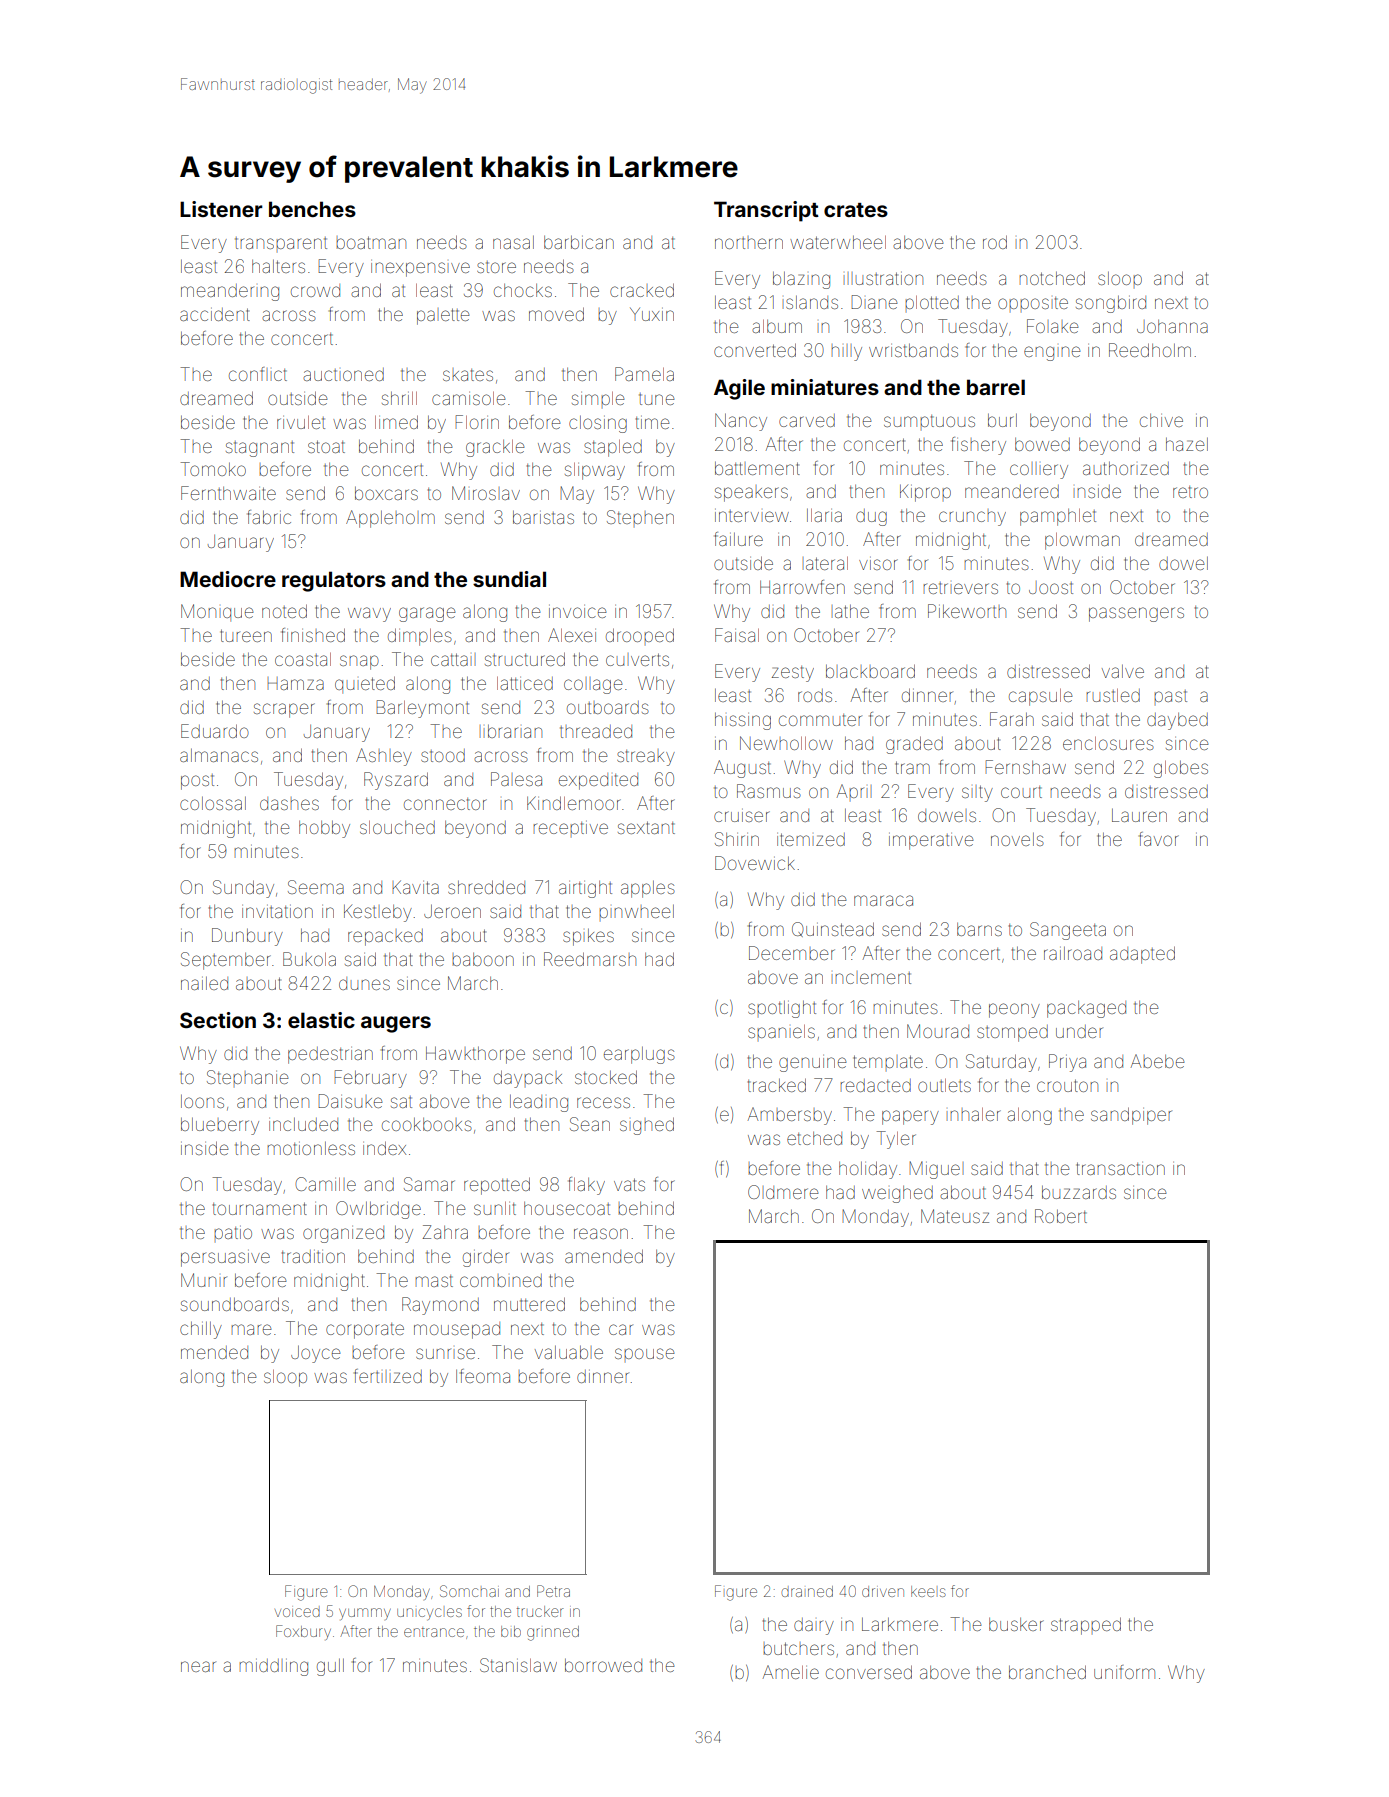 Image resolution: width=1389 pixels, height=1797 pixels. What do you see at coordinates (365, 1614) in the page?
I see `yummy` at bounding box center [365, 1614].
